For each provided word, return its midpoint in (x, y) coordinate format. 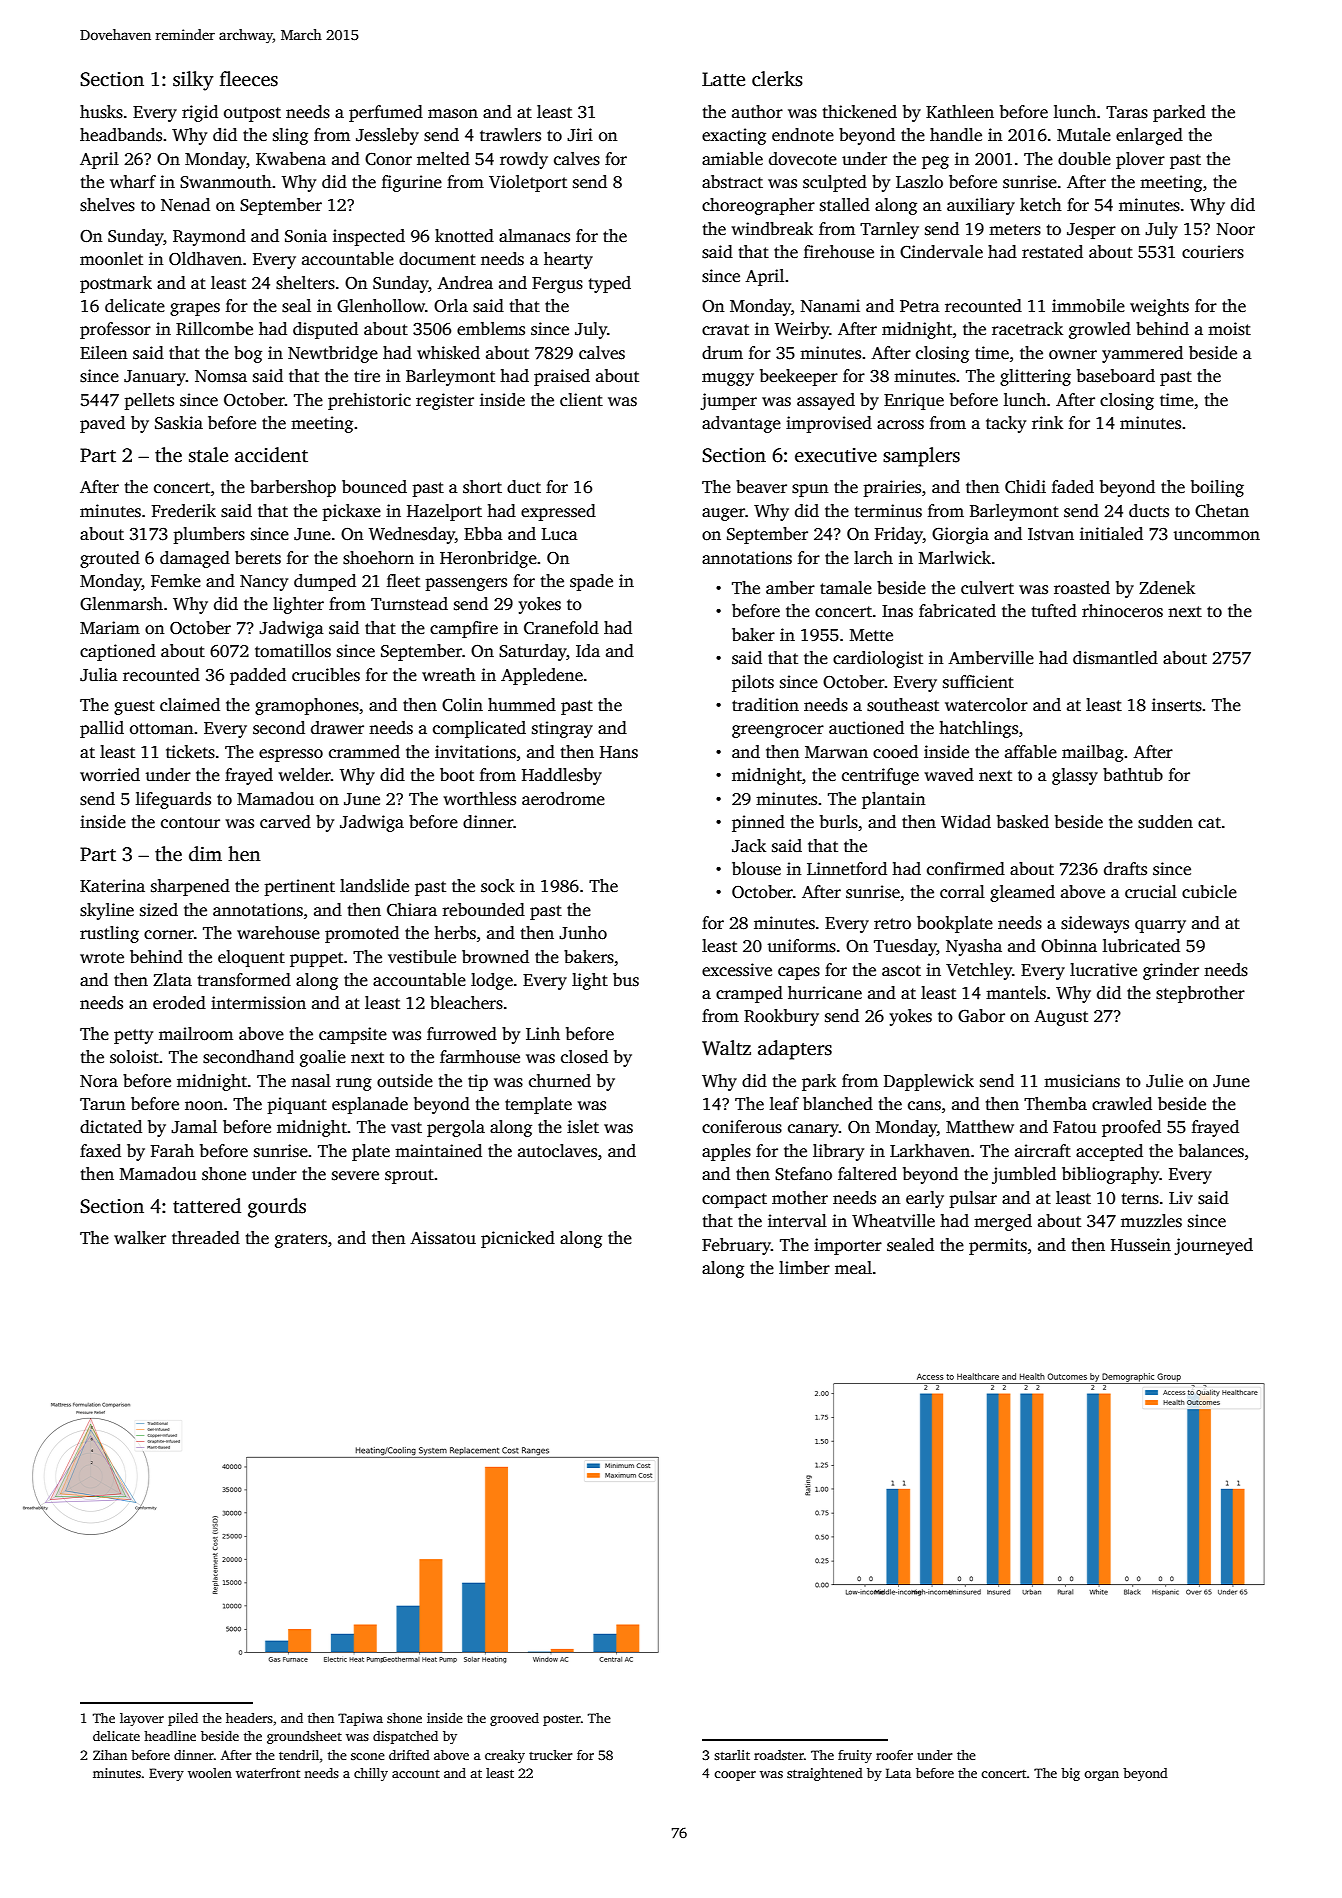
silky (193, 81)
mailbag (1093, 753)
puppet (316, 959)
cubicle (1209, 892)
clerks (777, 79)
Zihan (110, 1755)
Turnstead (409, 604)
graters (301, 1240)
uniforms (802, 946)
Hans (619, 752)
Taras (1127, 112)
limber (804, 1268)
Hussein (1141, 1245)
